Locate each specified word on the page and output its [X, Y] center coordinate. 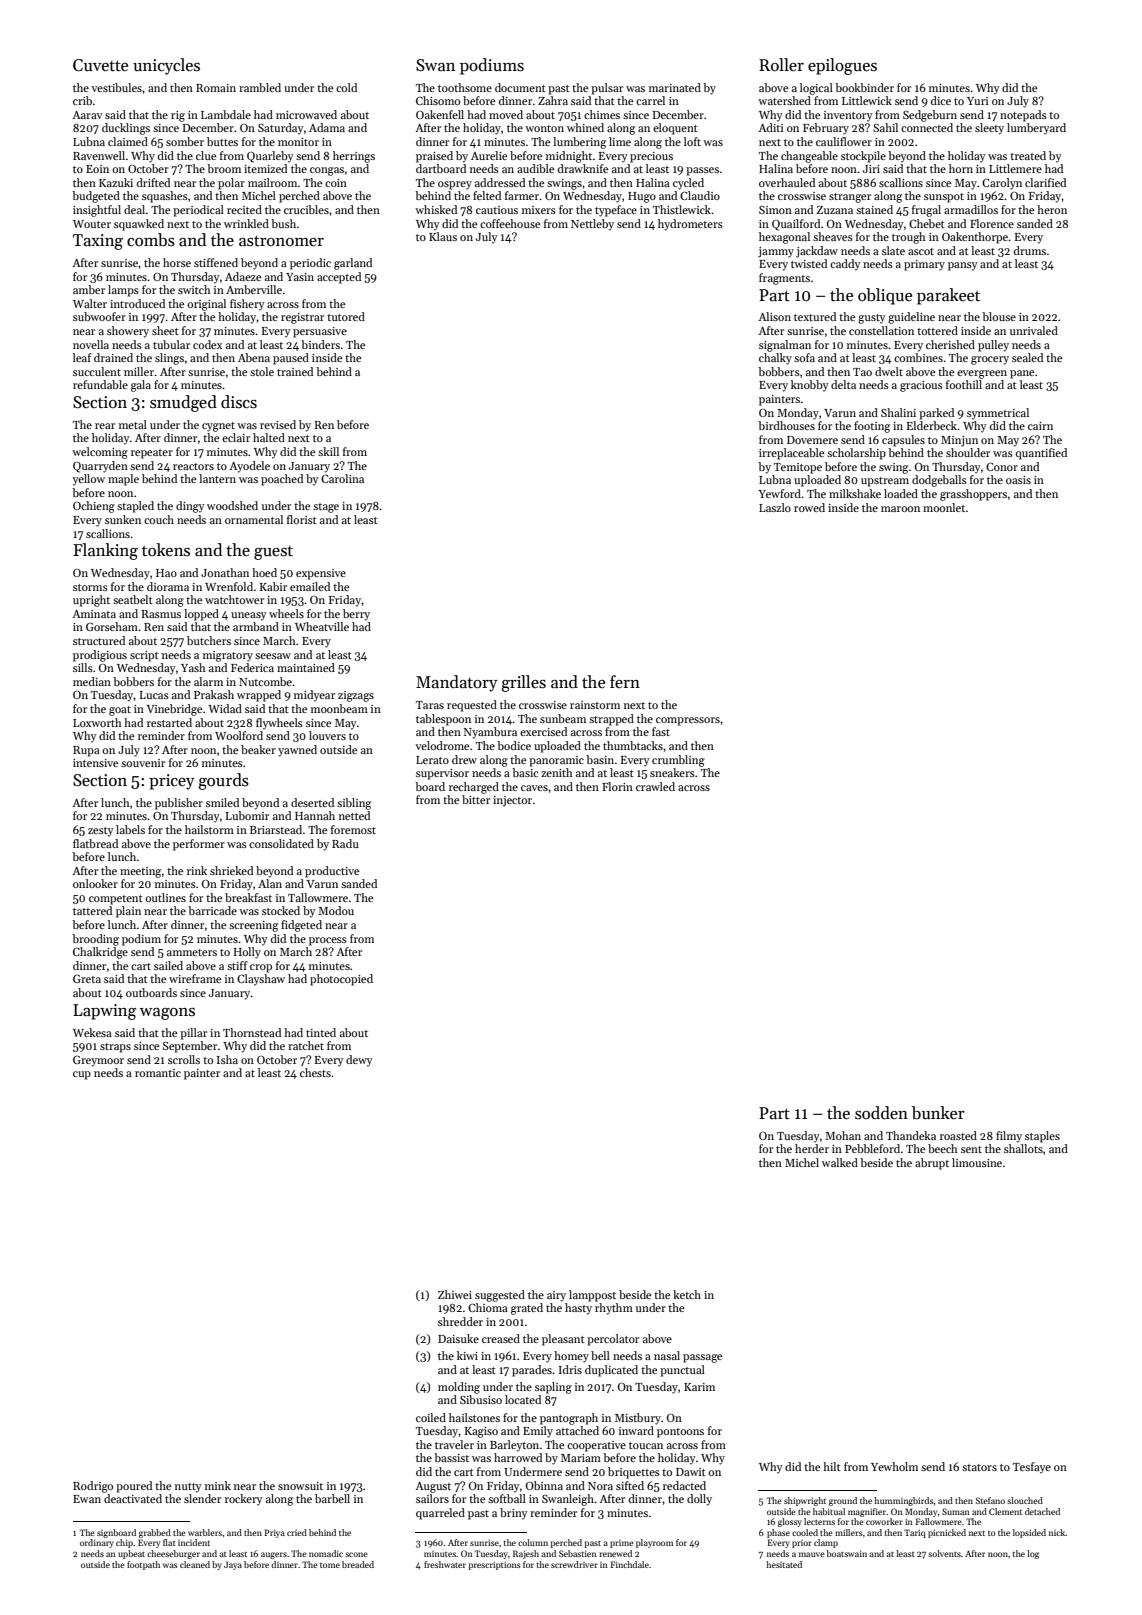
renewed [615, 1553]
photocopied [341, 980]
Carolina [342, 478]
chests [315, 1072]
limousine [977, 1162]
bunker [938, 1113]
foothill [964, 384]
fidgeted [301, 926]
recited [244, 209]
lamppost [592, 1296]
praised [434, 157]
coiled [431, 1417]
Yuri [977, 101]
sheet [165, 330]
